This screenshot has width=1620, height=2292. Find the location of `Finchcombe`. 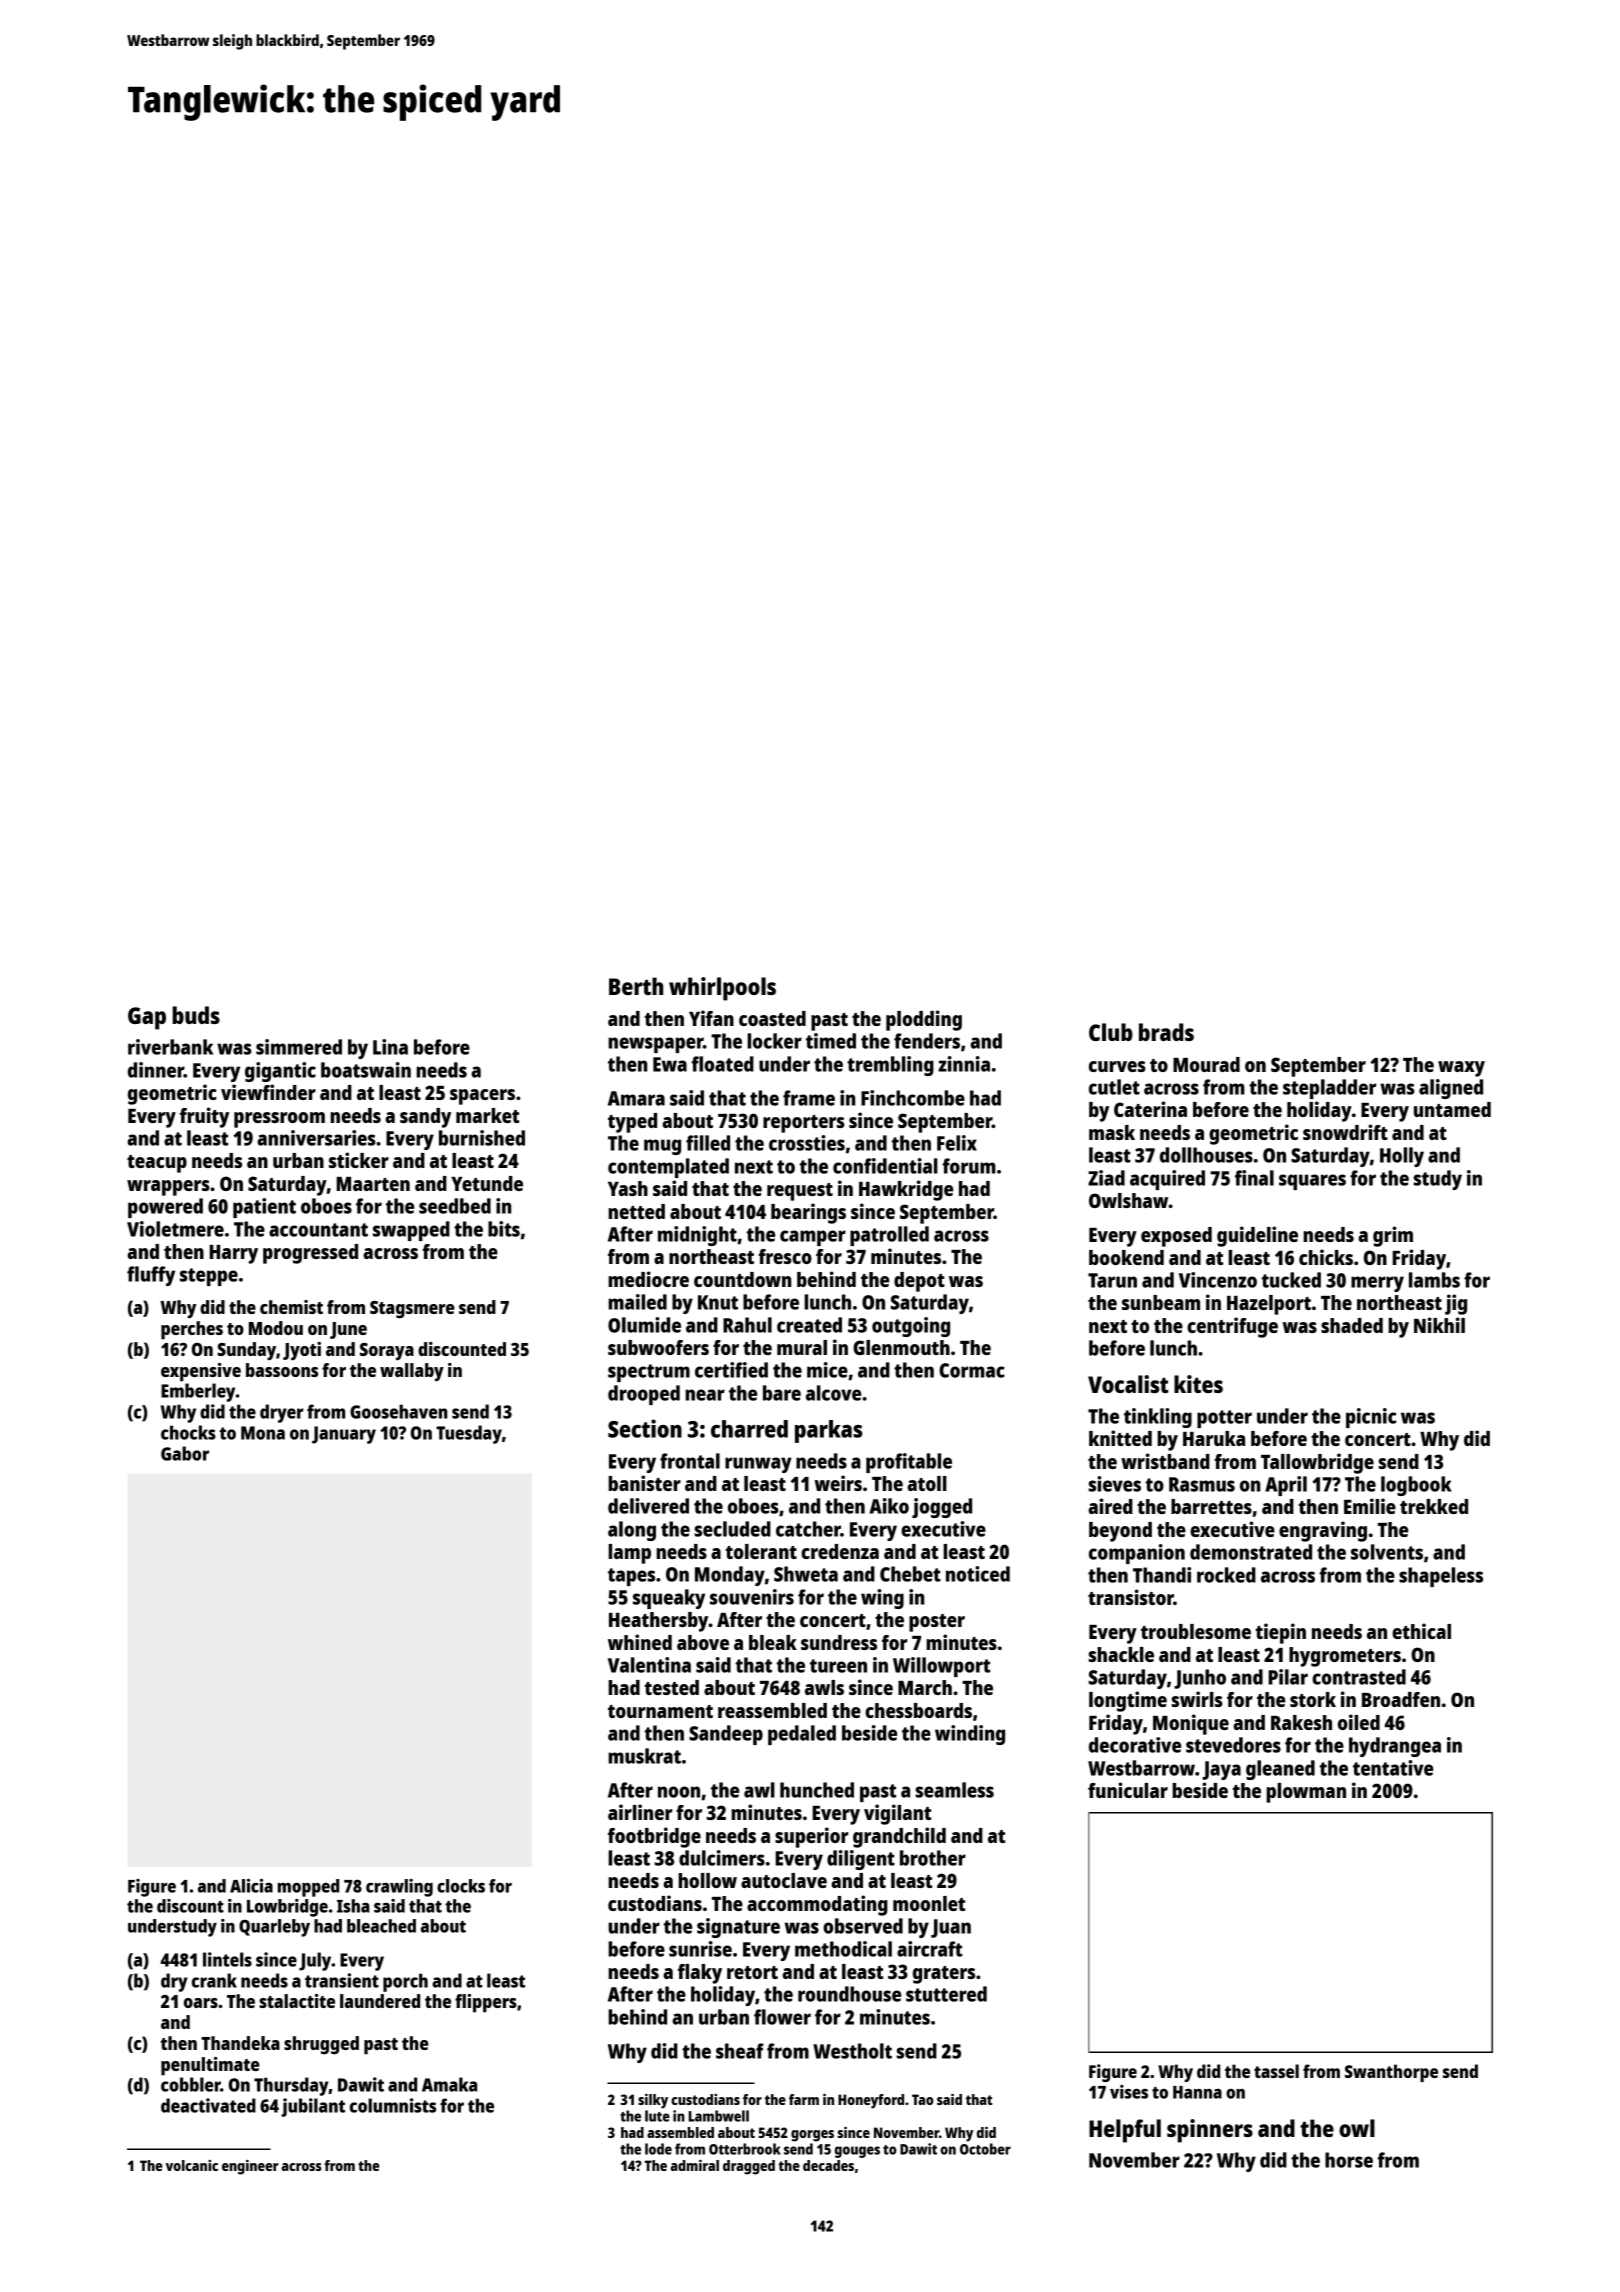

Finchcombe is located at coordinates (913, 1098).
